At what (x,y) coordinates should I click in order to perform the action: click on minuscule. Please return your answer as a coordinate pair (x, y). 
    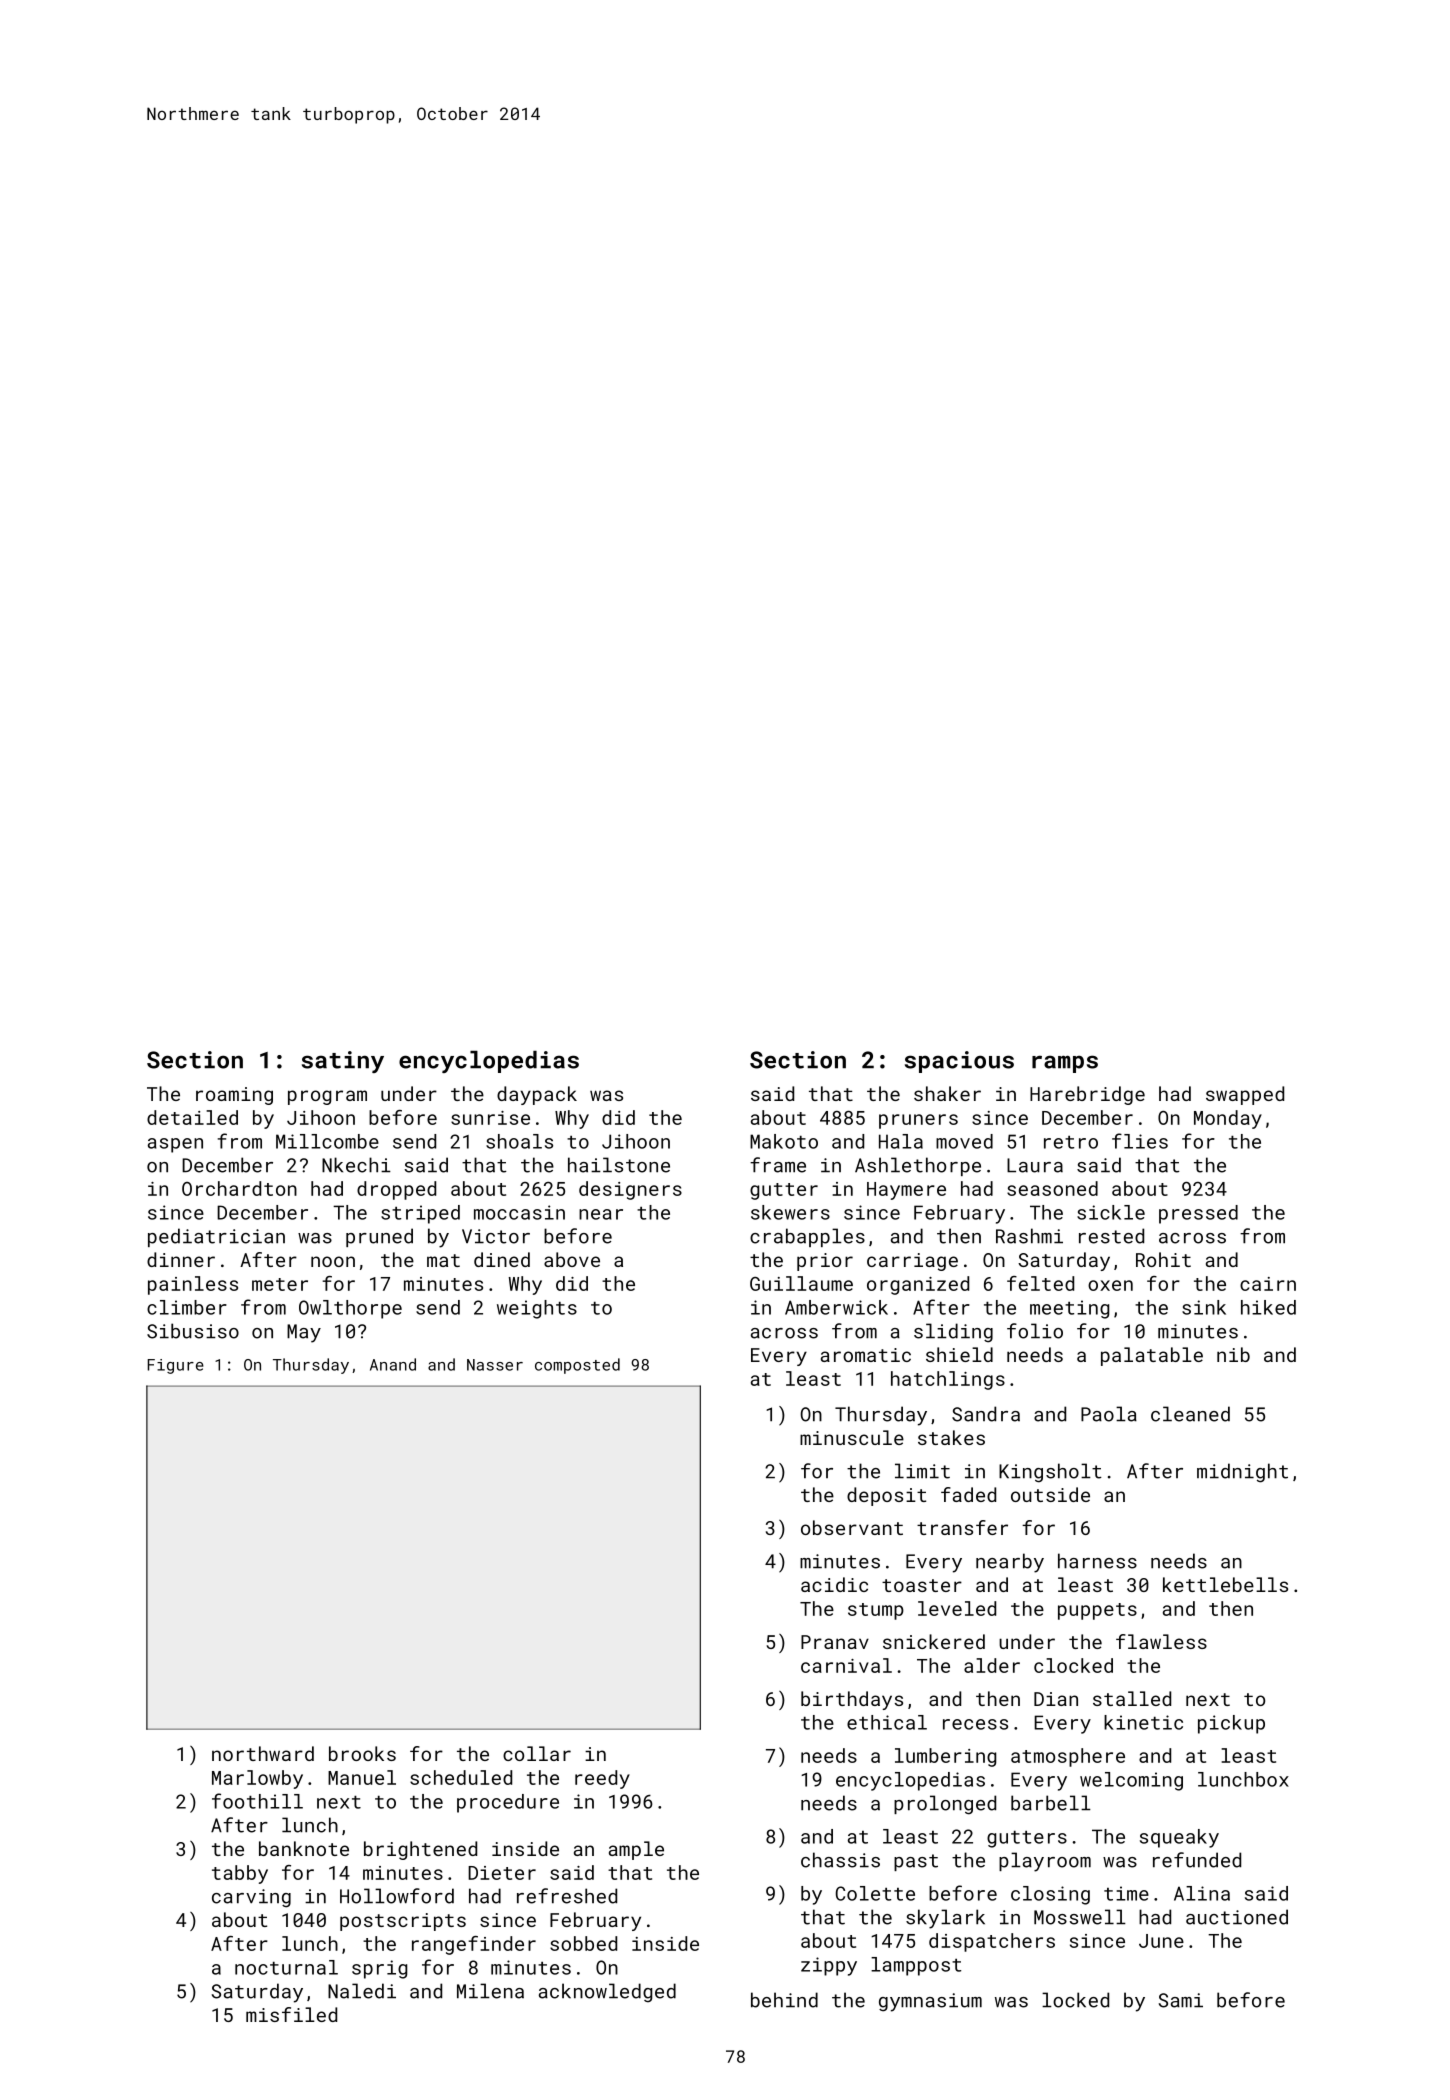
    Looking at the image, I should click on (852, 1437).
